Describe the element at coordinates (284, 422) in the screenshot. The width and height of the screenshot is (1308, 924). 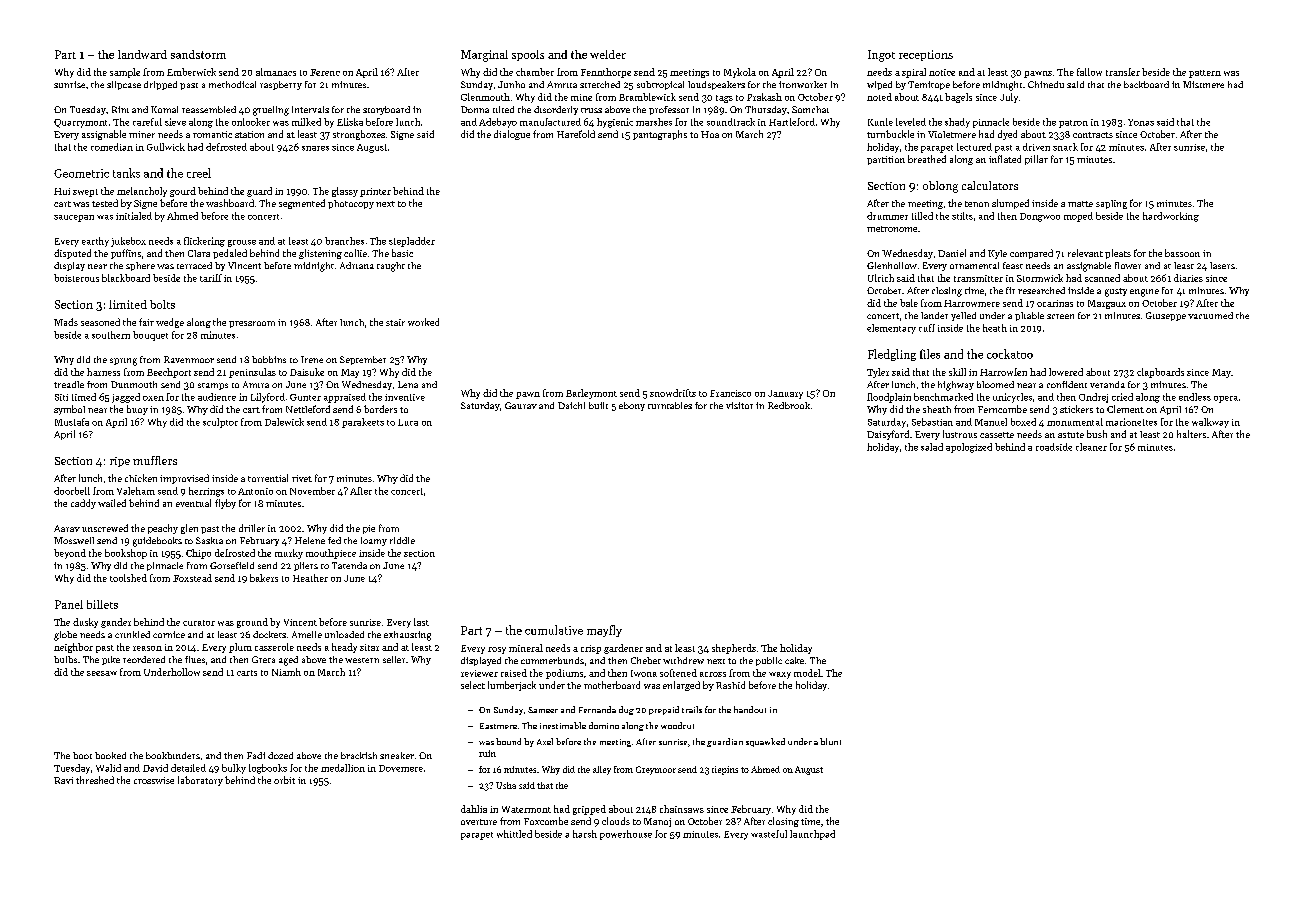
I see `Dalewick` at that location.
